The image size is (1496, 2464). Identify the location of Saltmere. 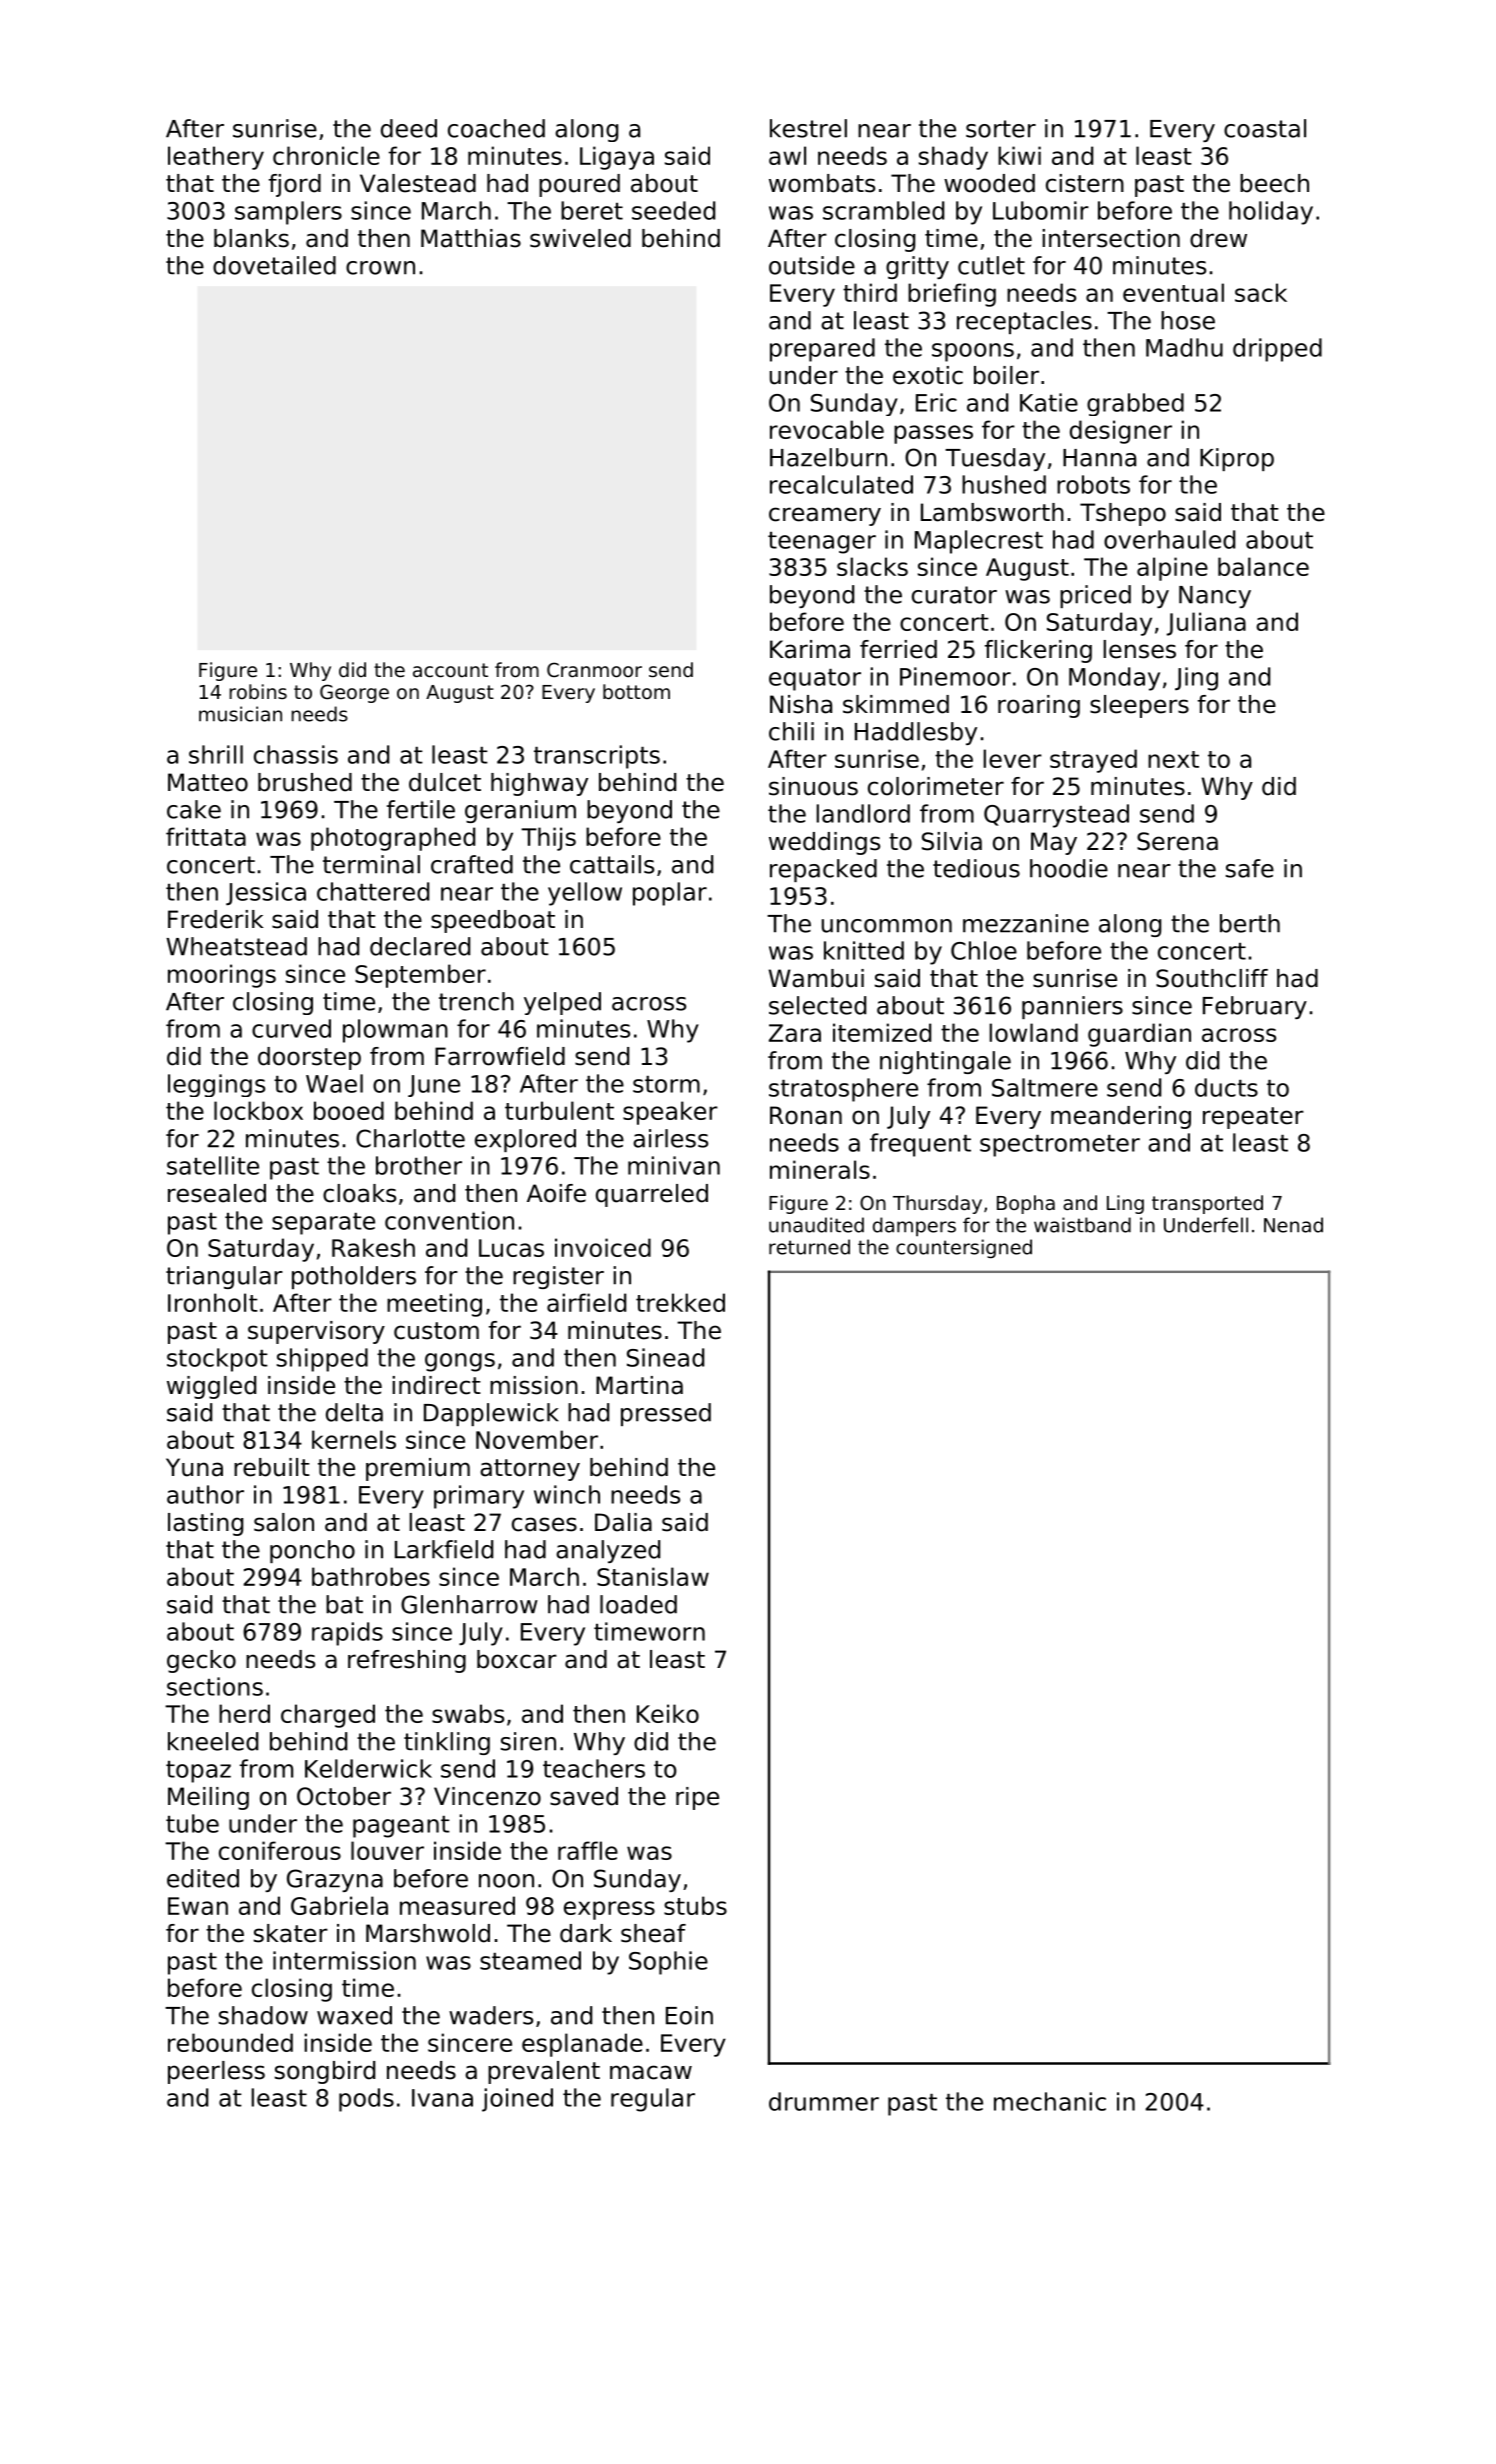
(1045, 1087).
